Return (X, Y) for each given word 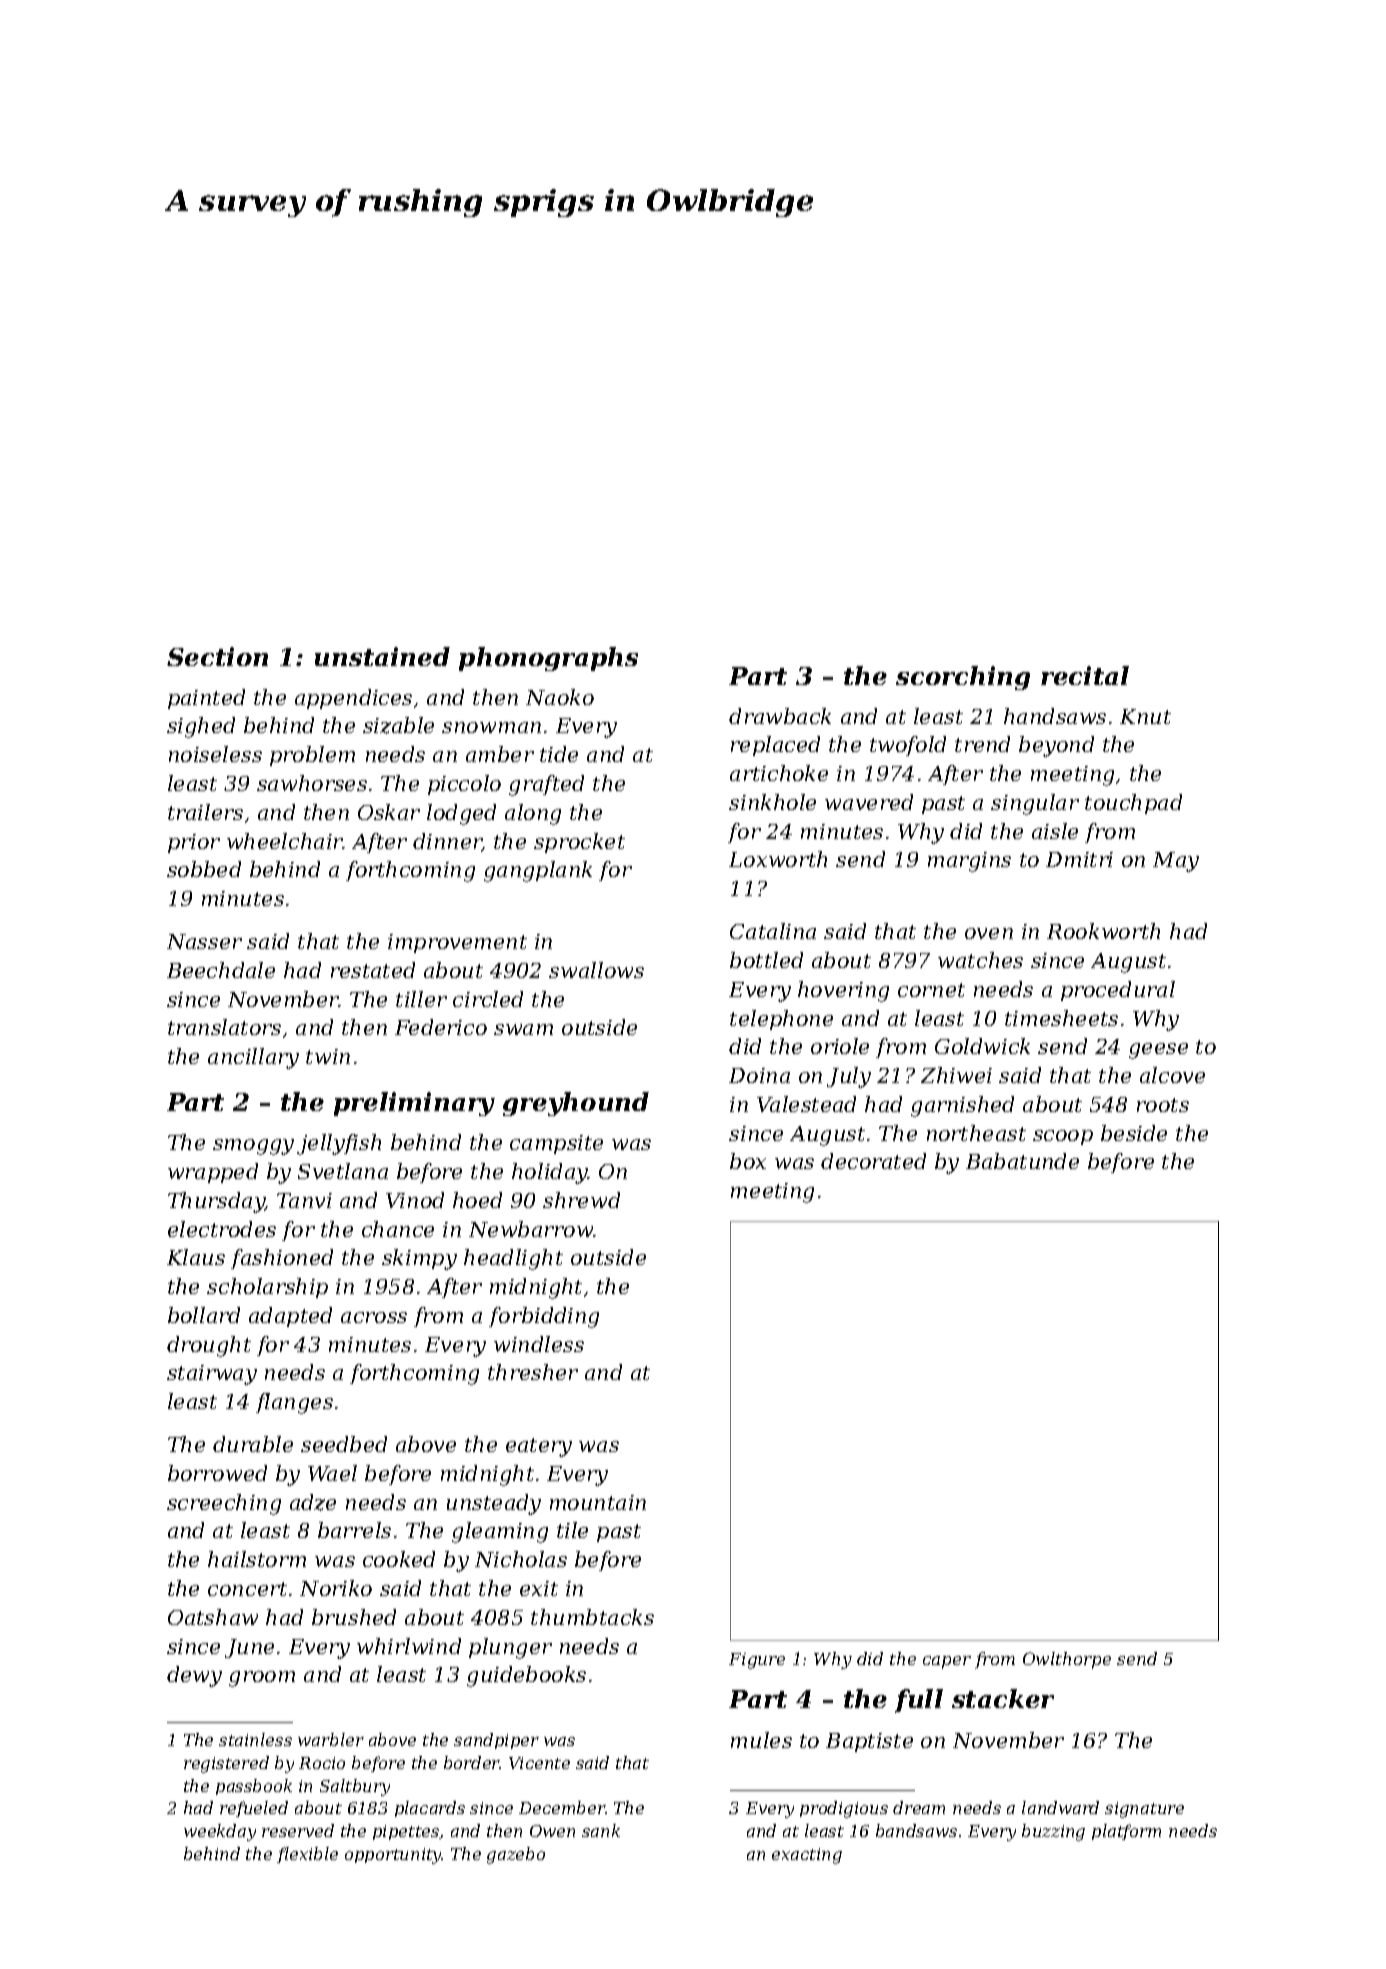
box (748, 1161)
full (919, 1701)
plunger (510, 1648)
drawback (780, 716)
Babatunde (1022, 1161)
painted (206, 699)
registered (226, 1764)
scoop (1063, 1137)
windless (539, 1344)
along (533, 814)
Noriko (336, 1588)
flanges (294, 1403)
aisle (1055, 831)
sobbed (204, 869)
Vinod (415, 1200)
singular (1035, 804)
